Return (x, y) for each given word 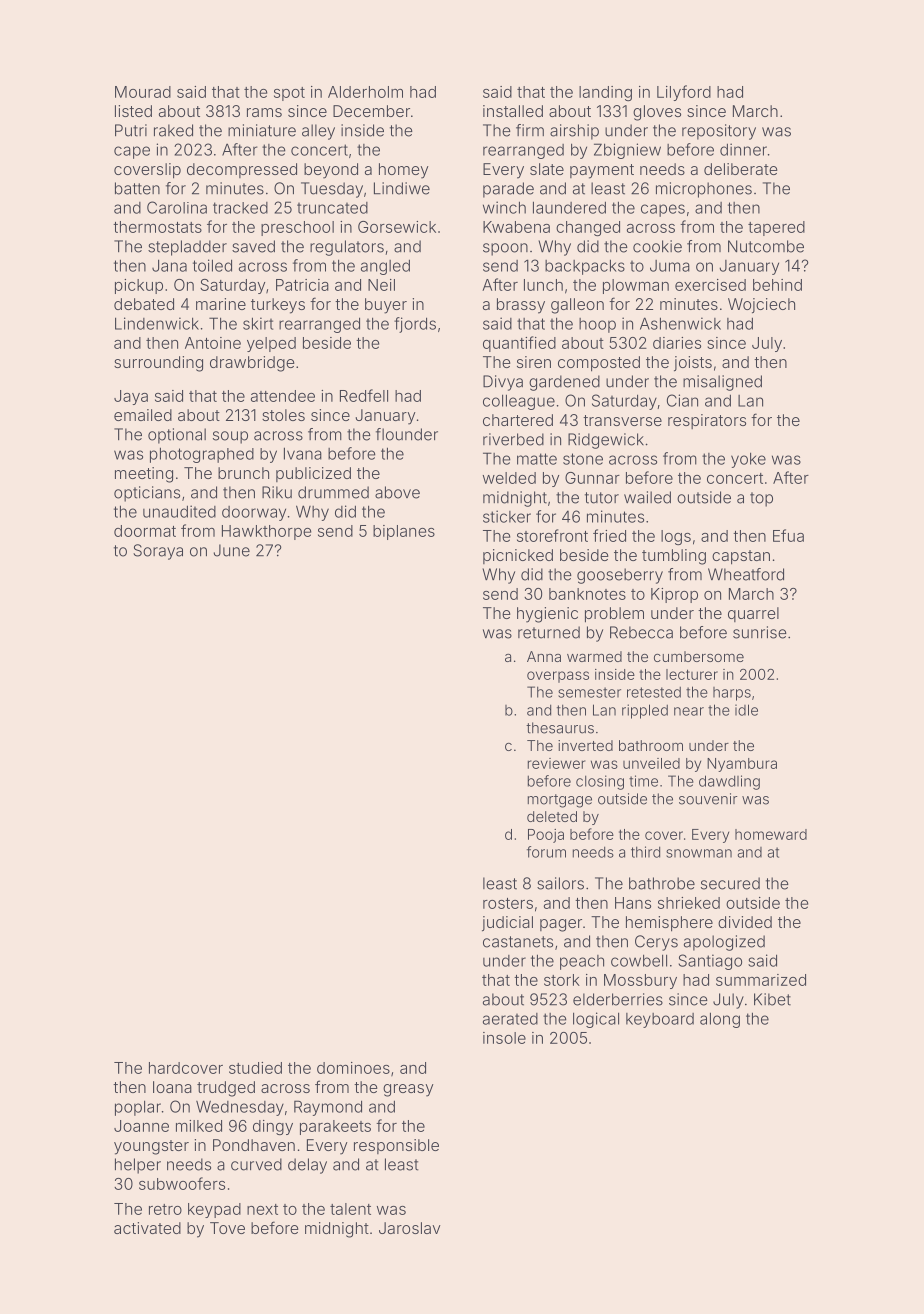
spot (289, 94)
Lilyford (684, 93)
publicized (313, 474)
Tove (227, 1228)
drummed (333, 492)
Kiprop (674, 595)
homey (403, 171)
